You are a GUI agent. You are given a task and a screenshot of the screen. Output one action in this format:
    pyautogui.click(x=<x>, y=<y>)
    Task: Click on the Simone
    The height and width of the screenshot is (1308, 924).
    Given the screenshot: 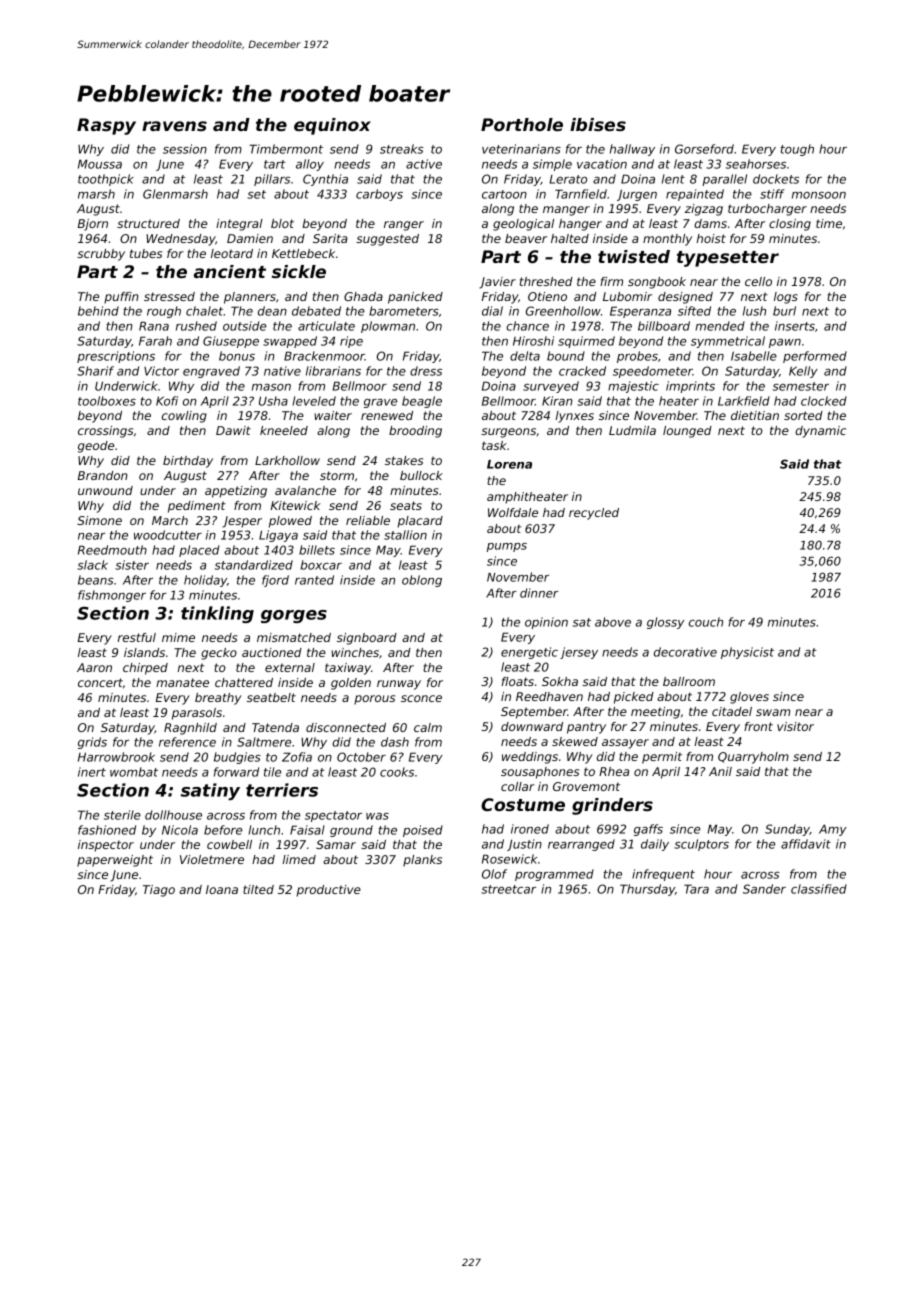 What is the action you would take?
    pyautogui.click(x=99, y=520)
